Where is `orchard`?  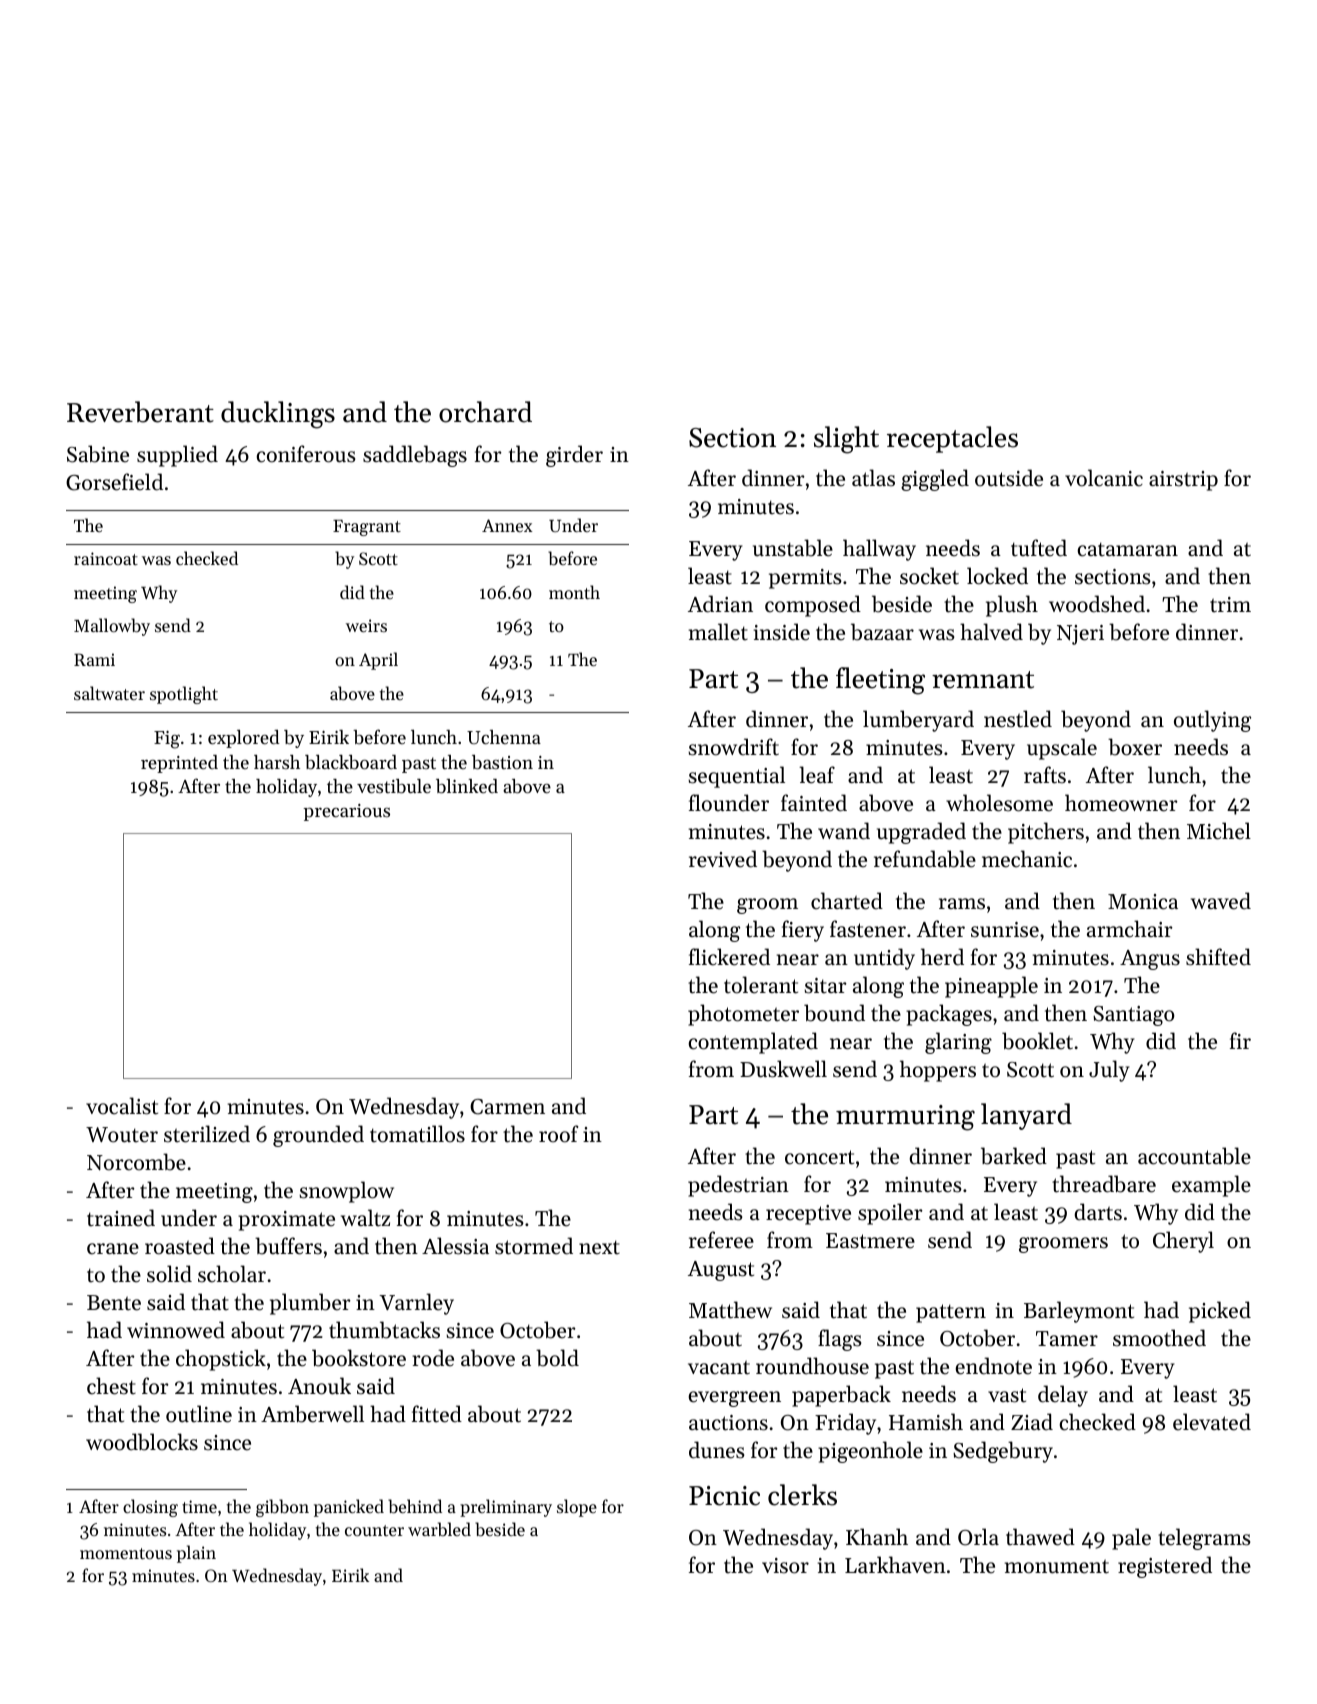
orchard is located at coordinates (485, 412).
